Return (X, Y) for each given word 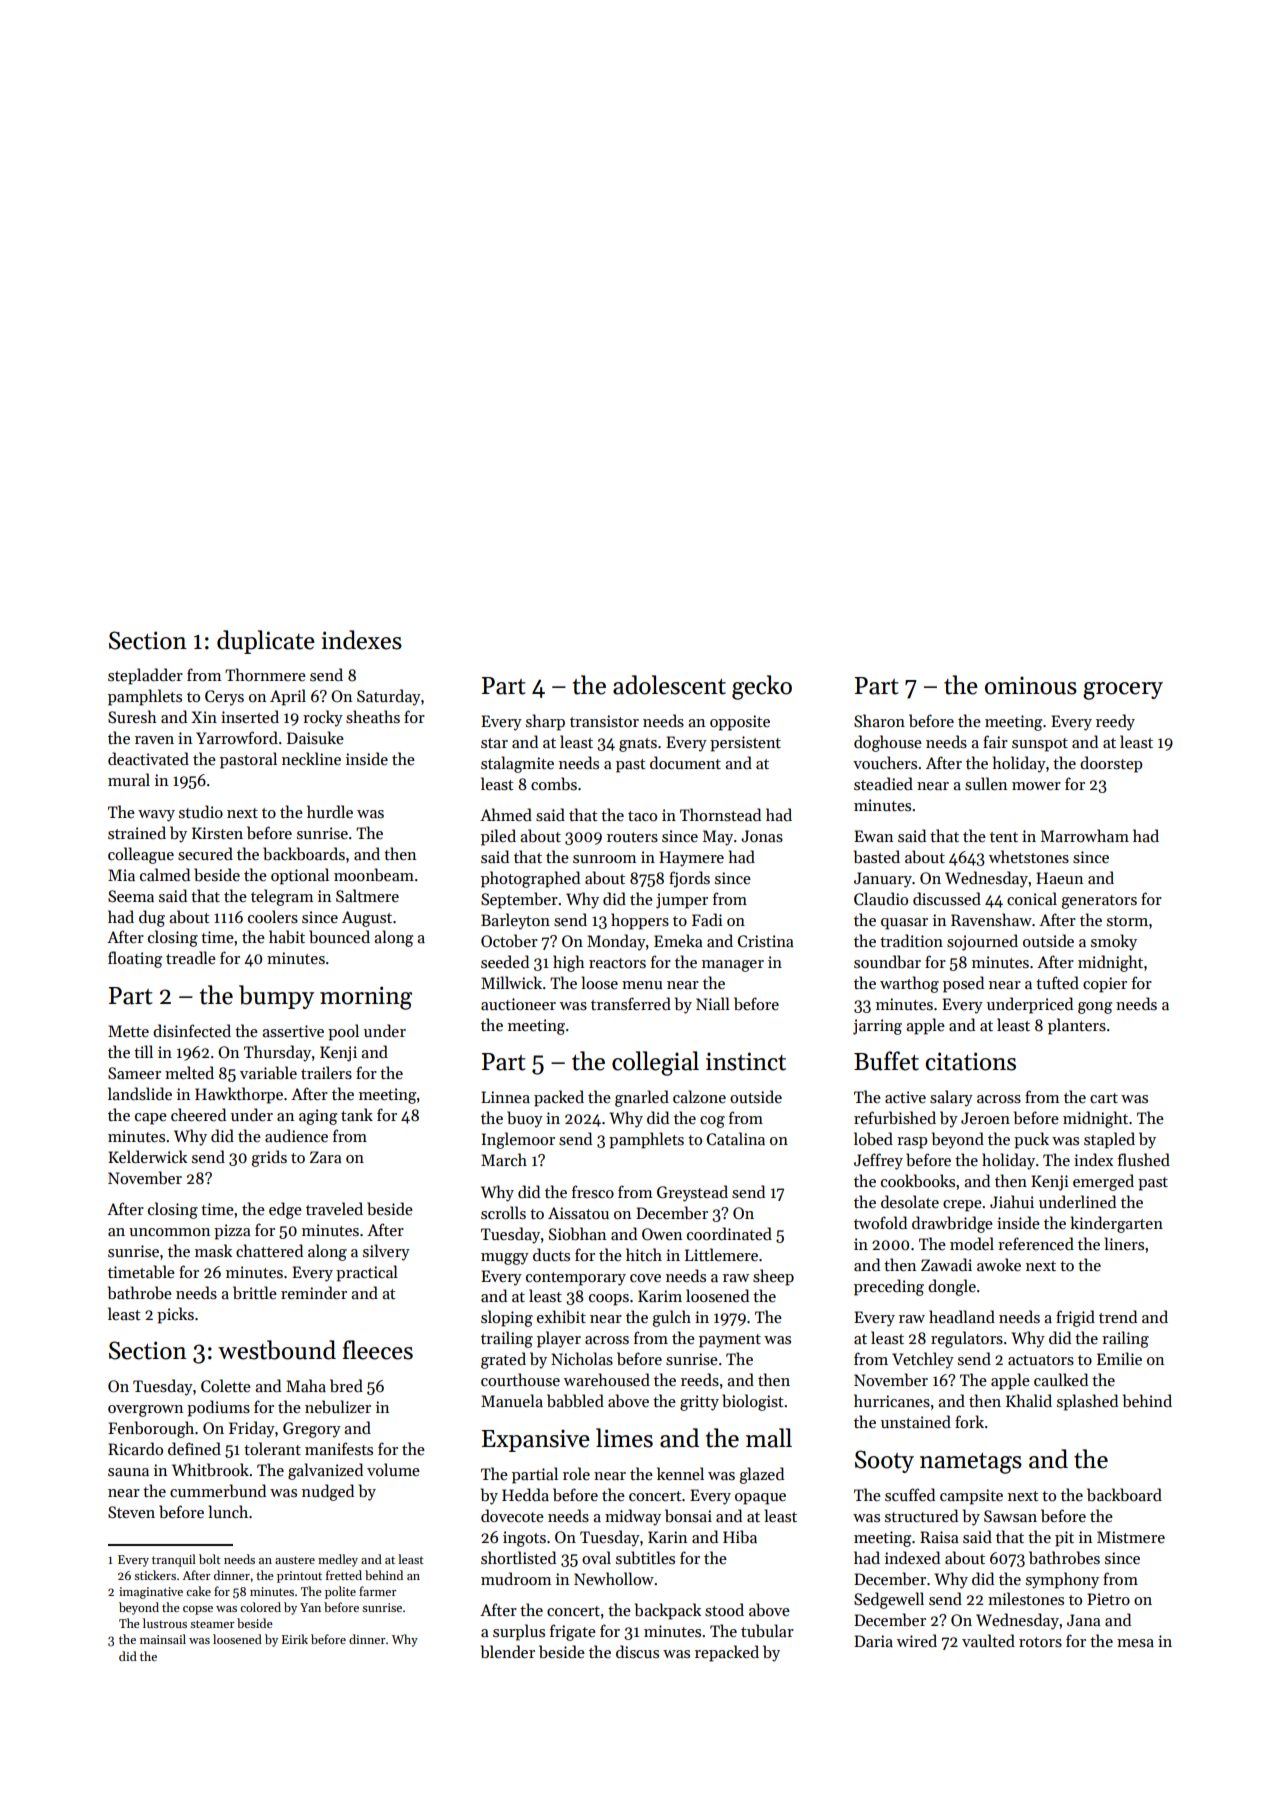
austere (295, 1560)
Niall (713, 1003)
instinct (746, 1061)
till (143, 1051)
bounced (339, 936)
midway (633, 1517)
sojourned (982, 942)
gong (1095, 1008)
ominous (1031, 685)
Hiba (740, 1536)
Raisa (939, 1537)
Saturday (389, 697)
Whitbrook (210, 1470)
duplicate (266, 642)
